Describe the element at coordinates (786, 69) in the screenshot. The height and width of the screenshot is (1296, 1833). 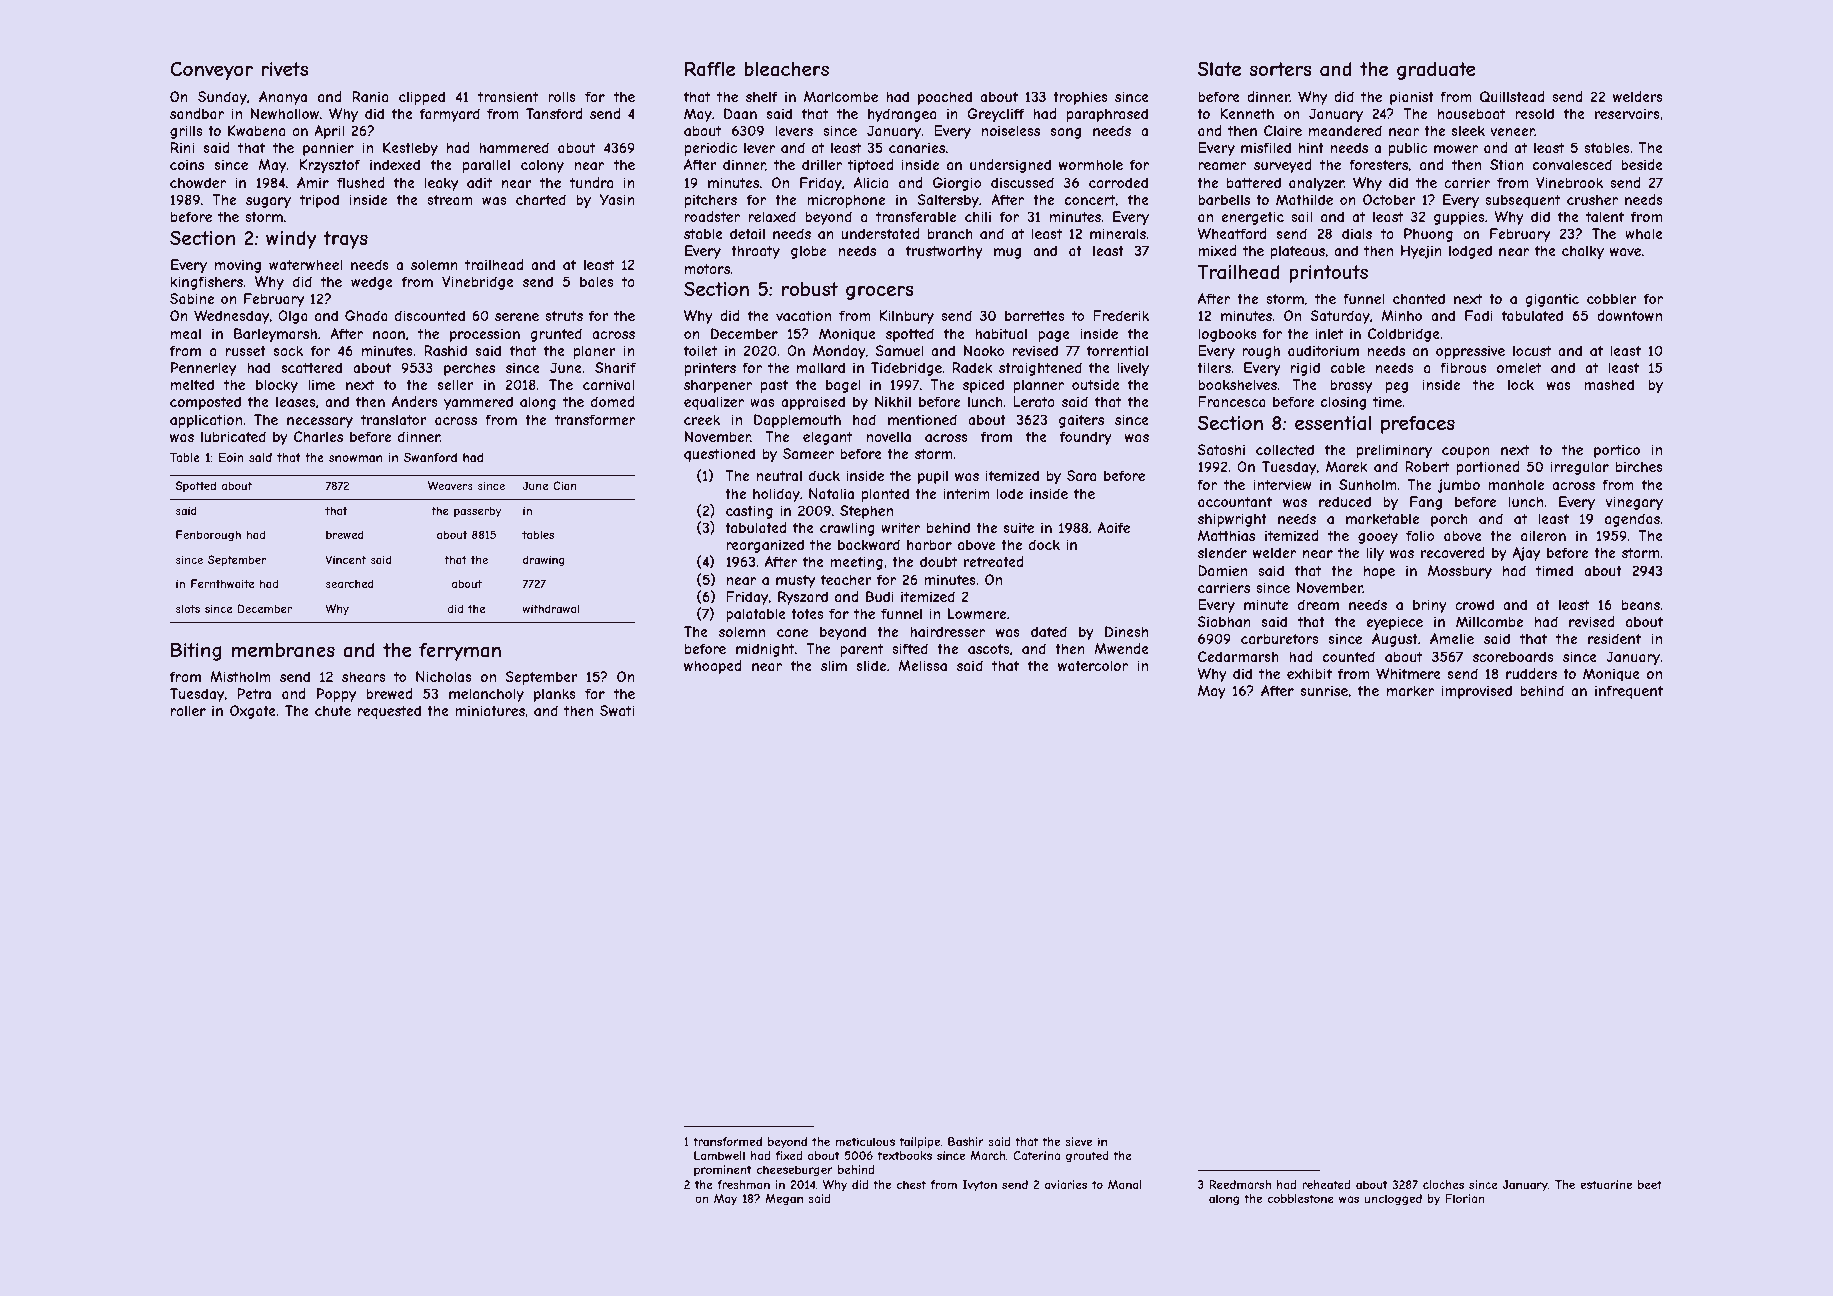
I see `bleachers` at that location.
